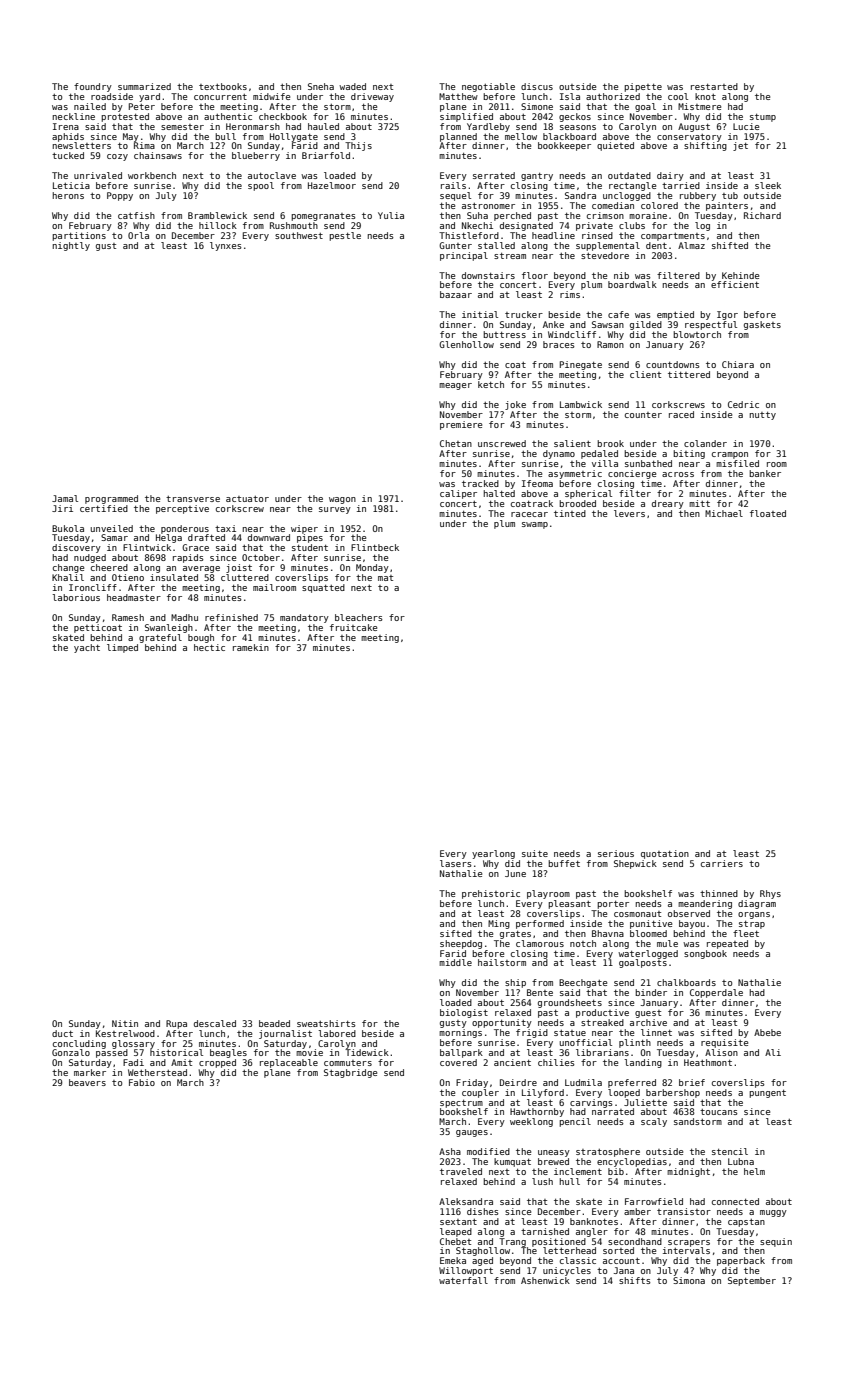 This image has width=849, height=1400. What do you see at coordinates (226, 246) in the image?
I see `lynxes` at bounding box center [226, 246].
